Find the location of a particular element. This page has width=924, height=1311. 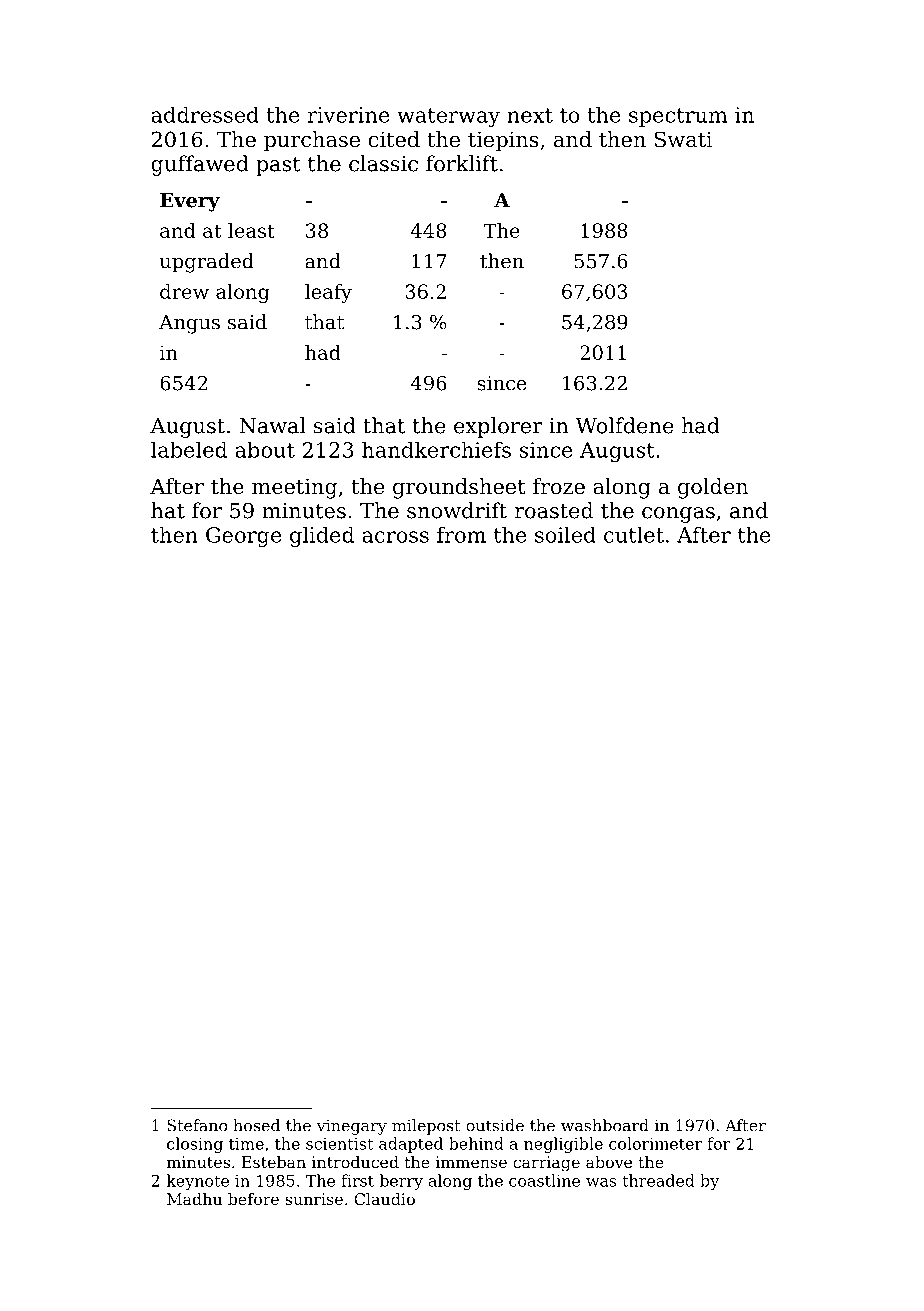

colorimeter is located at coordinates (655, 1143).
